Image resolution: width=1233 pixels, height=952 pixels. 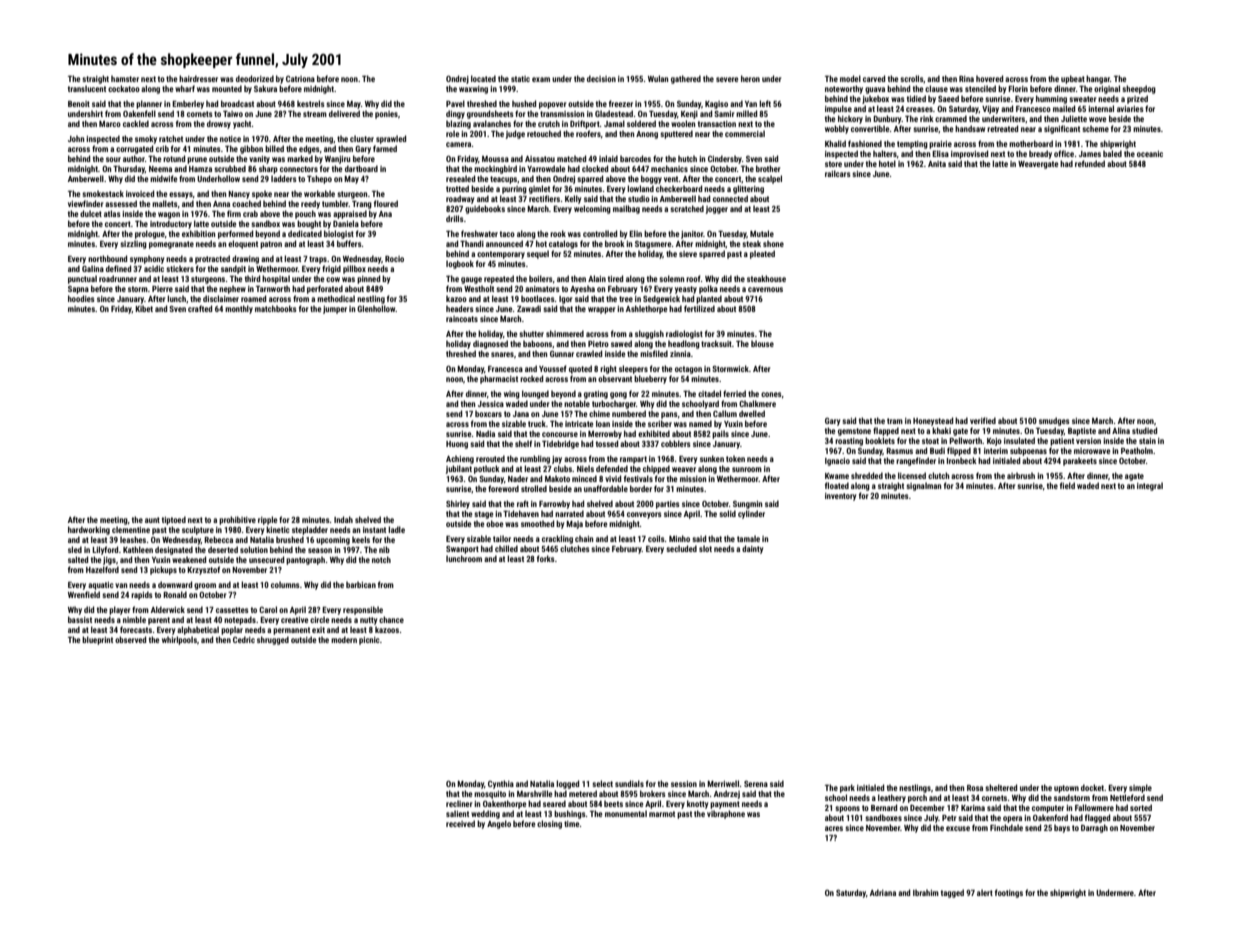 I want to click on blueprint, so click(x=97, y=640).
